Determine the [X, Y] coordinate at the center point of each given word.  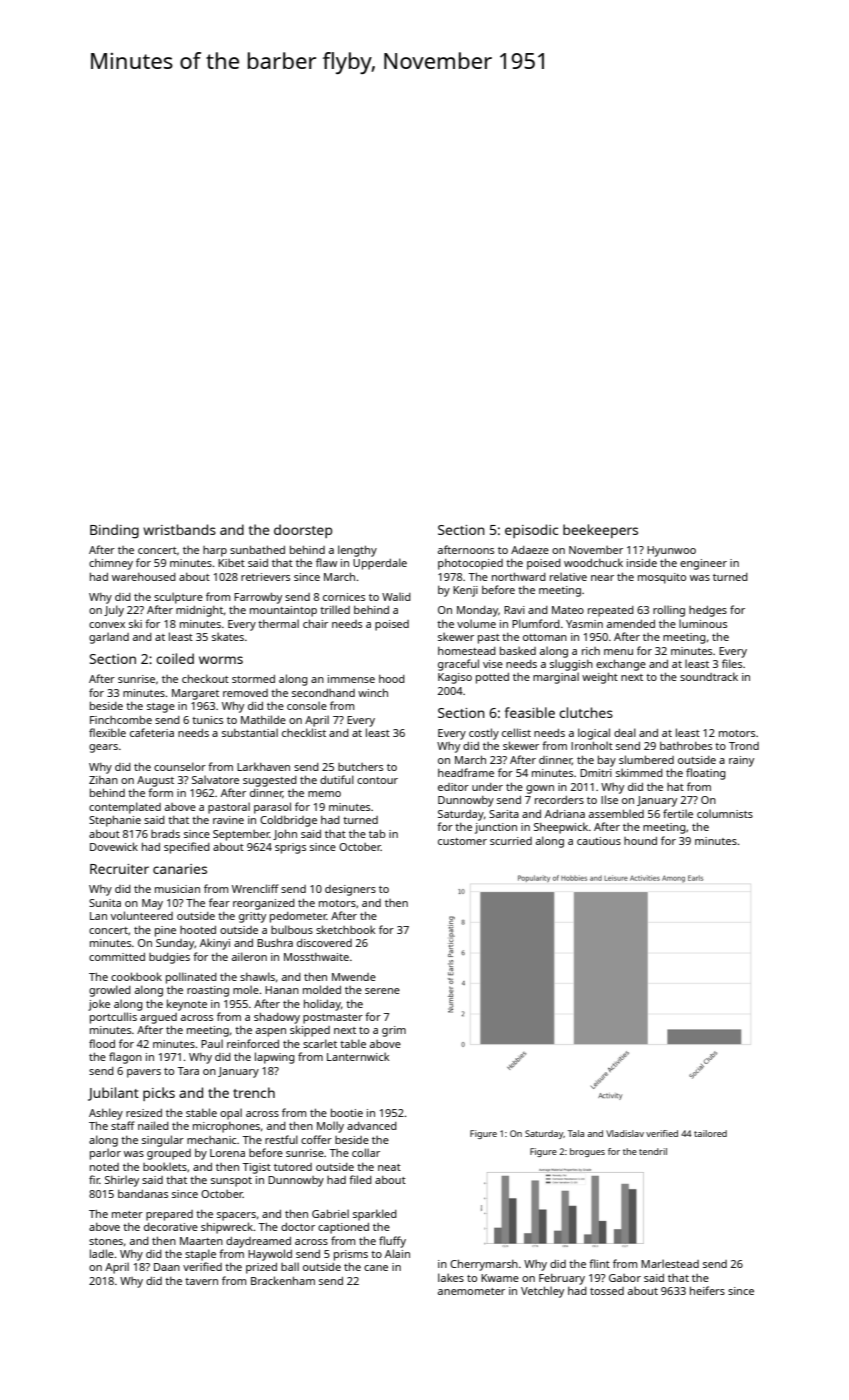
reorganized [264, 904]
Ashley [106, 1114]
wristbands [179, 529]
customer [462, 841]
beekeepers [600, 531]
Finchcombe [121, 719]
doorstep [303, 531]
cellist [516, 732]
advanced [372, 1126]
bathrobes [686, 746]
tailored [710, 1133]
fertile [678, 813]
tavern [201, 1281]
